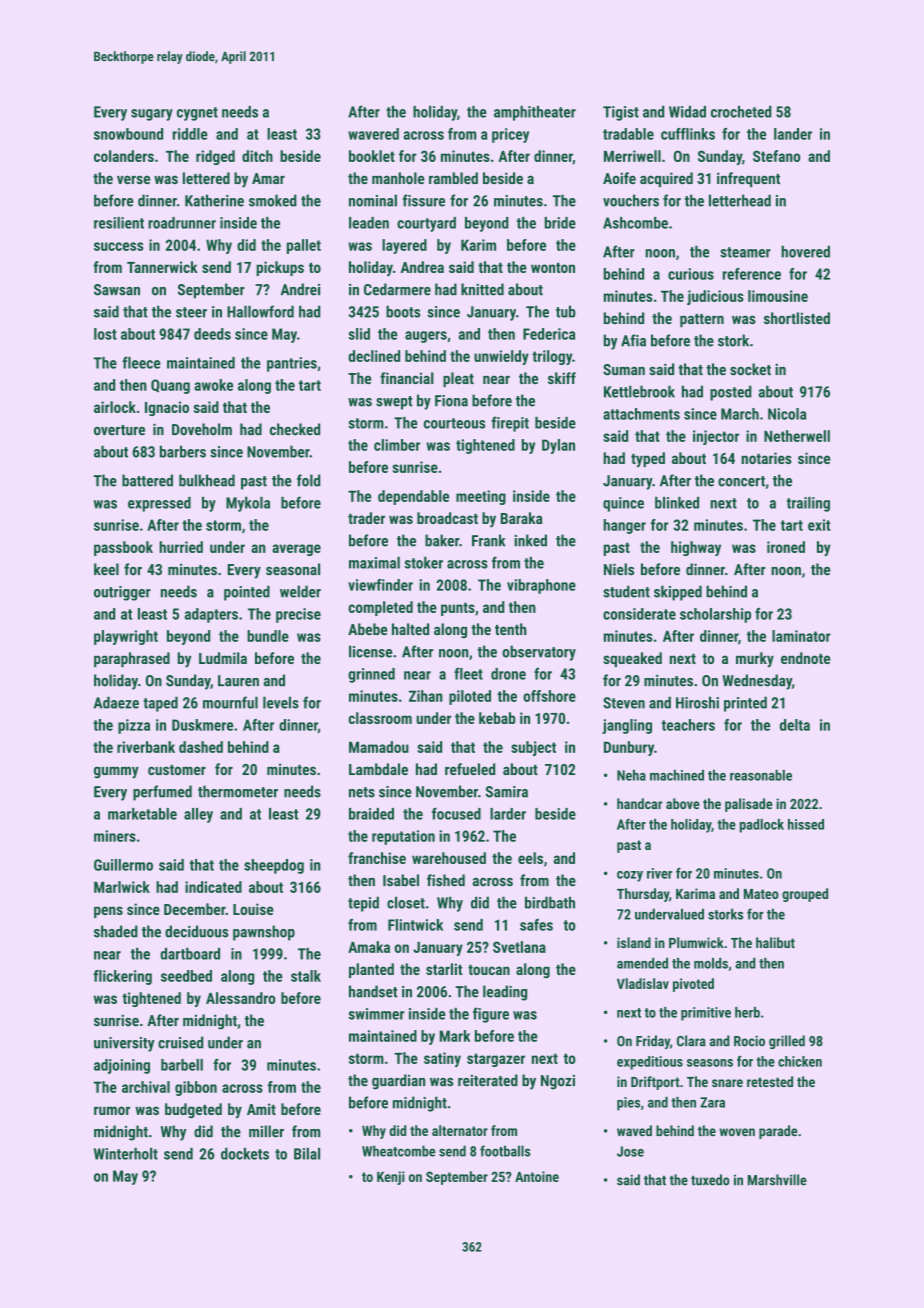 This image has width=924, height=1308. What do you see at coordinates (116, 702) in the image?
I see `Adaeze` at bounding box center [116, 702].
